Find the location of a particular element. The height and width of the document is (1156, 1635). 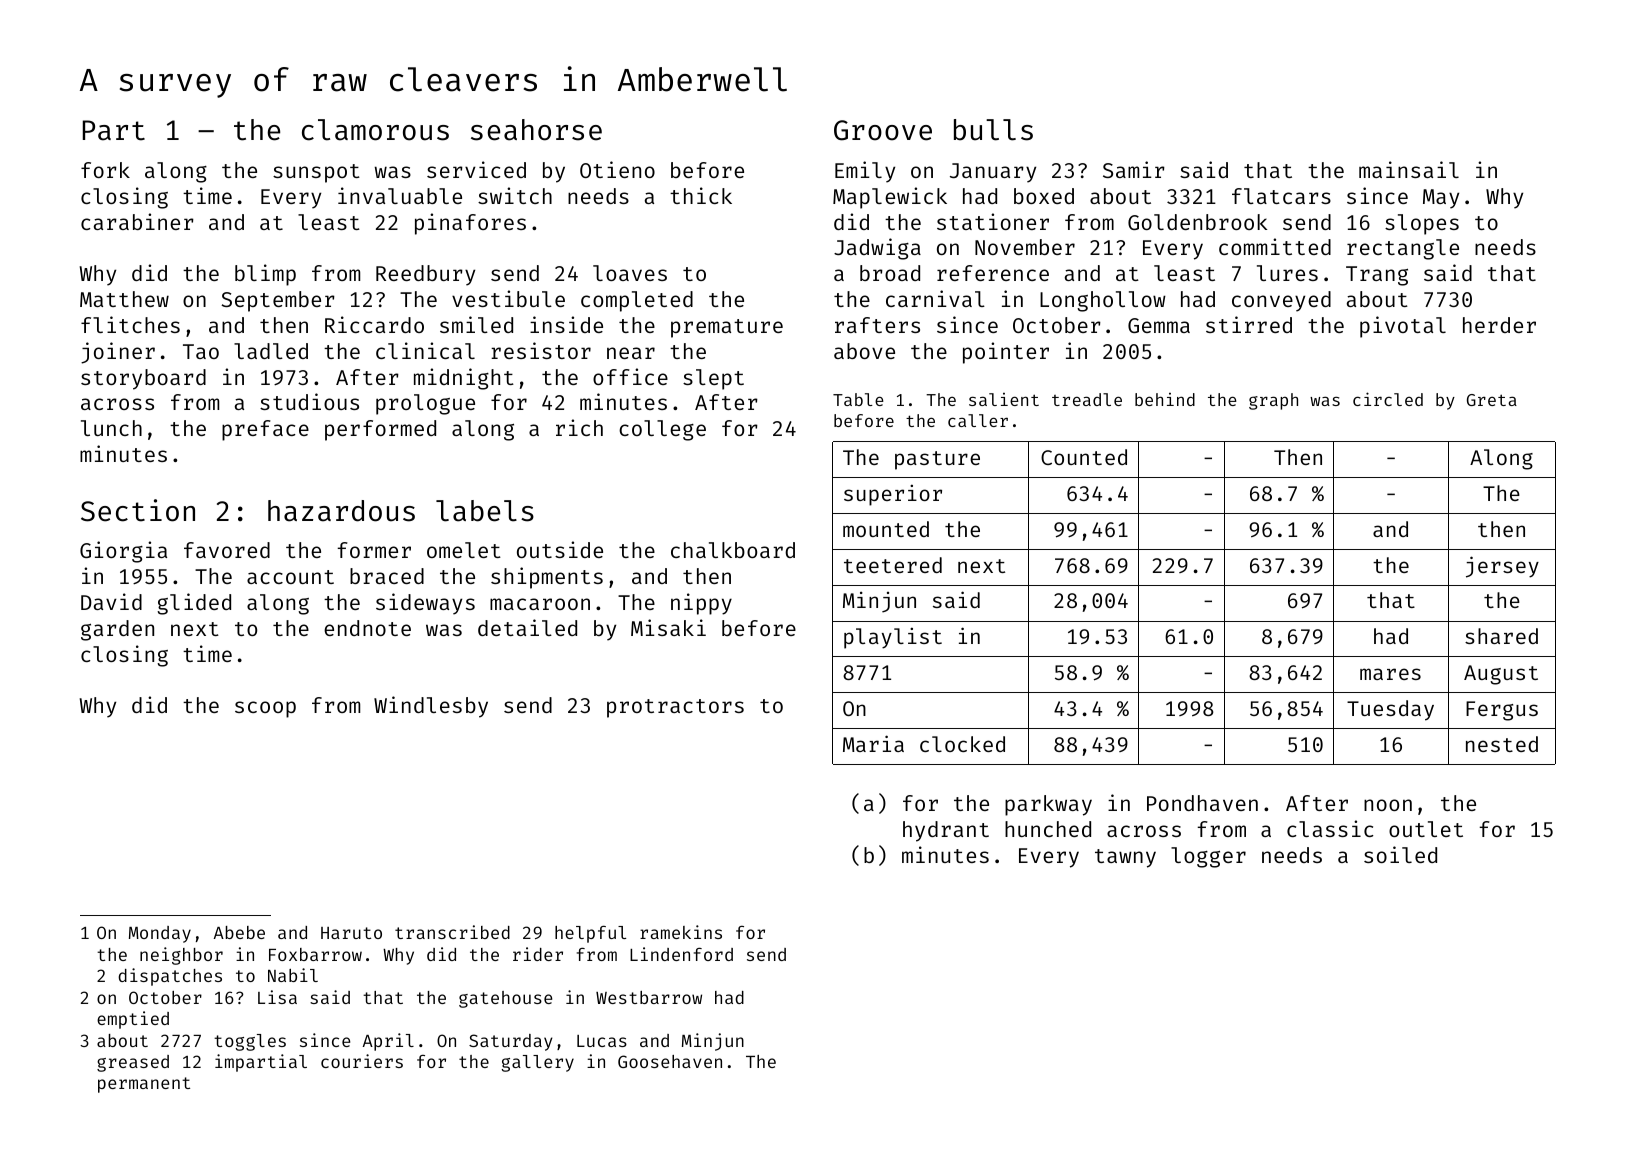

Maria is located at coordinates (873, 743).
